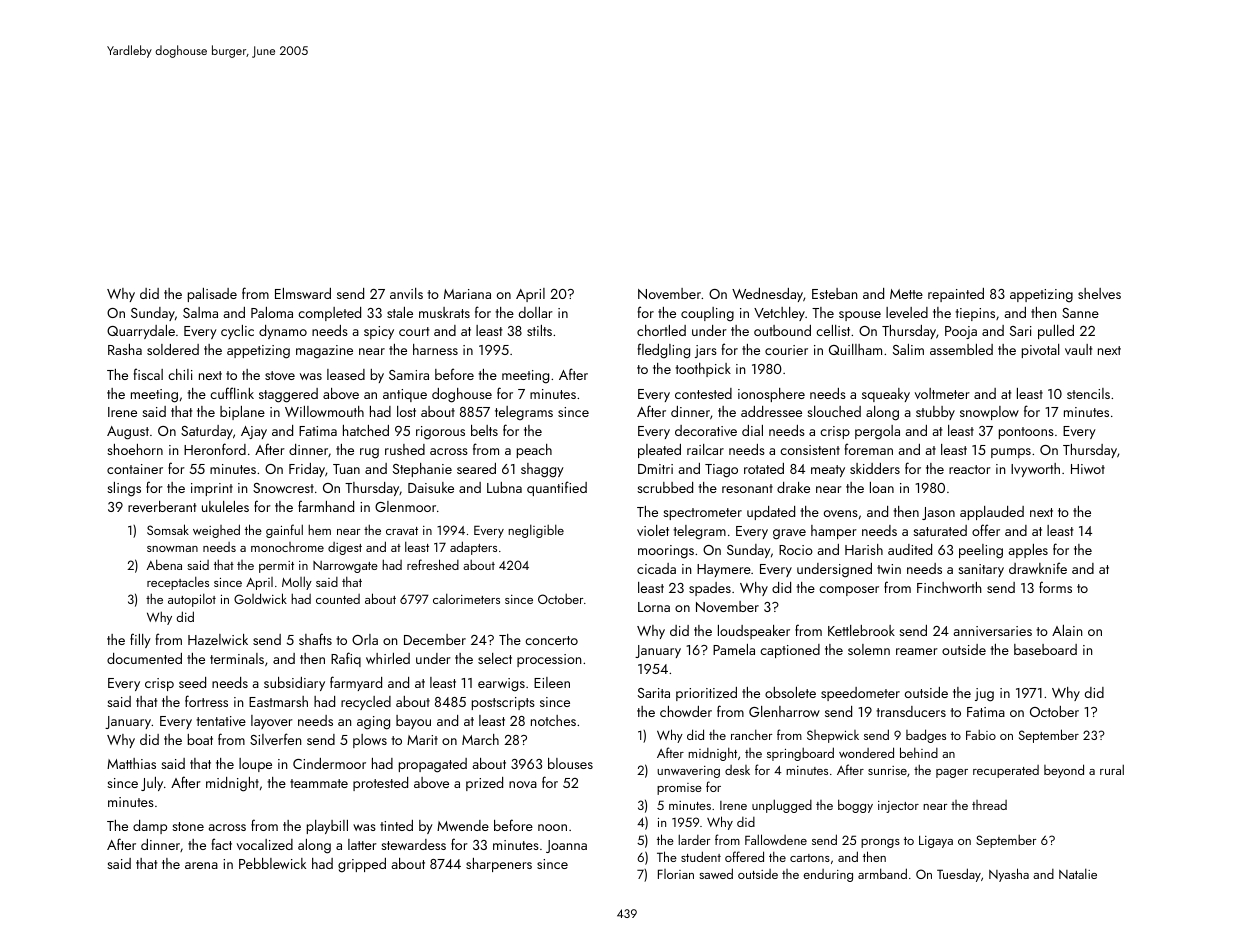 This screenshot has height=952, width=1233. What do you see at coordinates (767, 295) in the screenshot?
I see `Wednesday` at bounding box center [767, 295].
